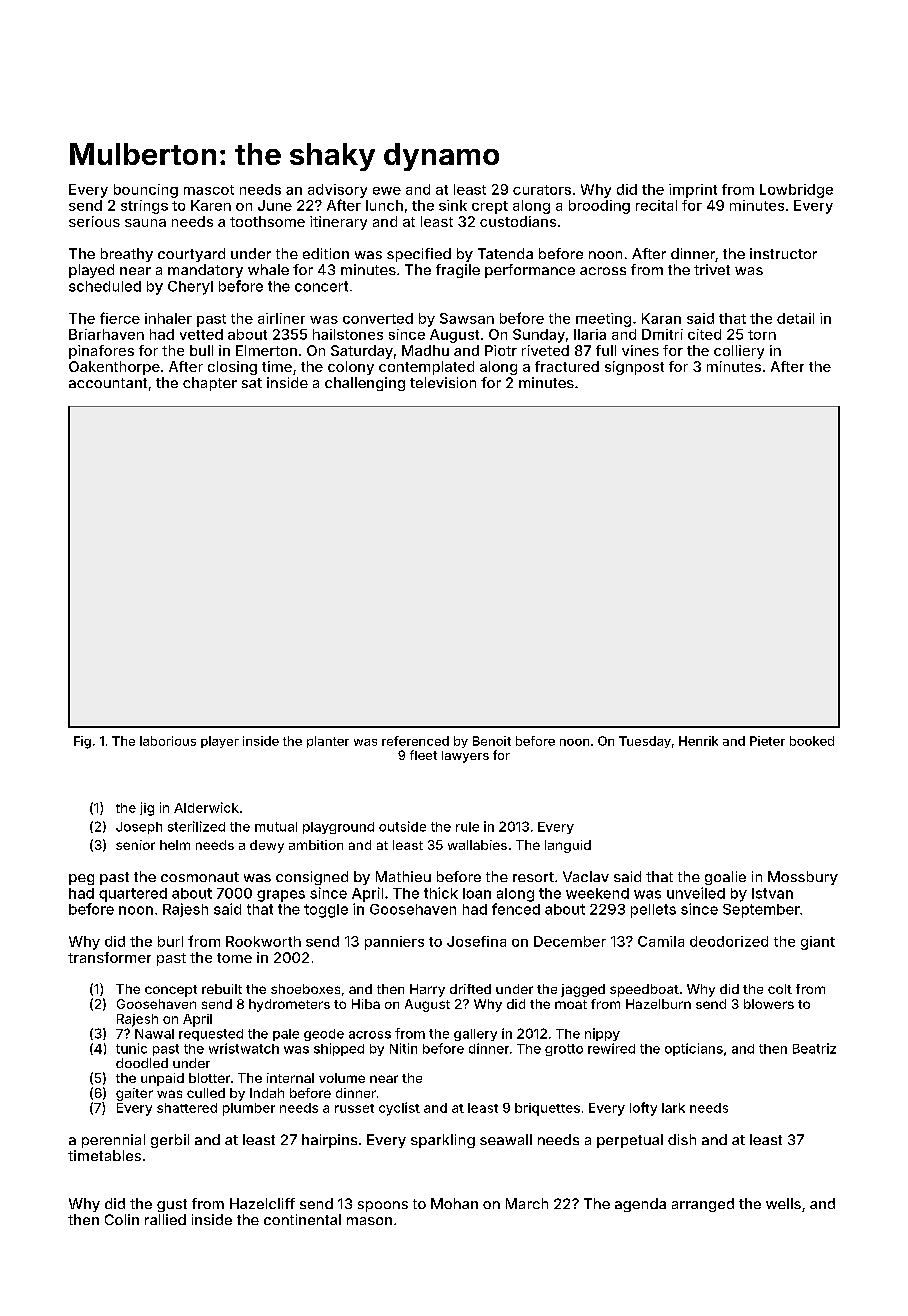  What do you see at coordinates (329, 1141) in the document?
I see `hairpins` at bounding box center [329, 1141].
